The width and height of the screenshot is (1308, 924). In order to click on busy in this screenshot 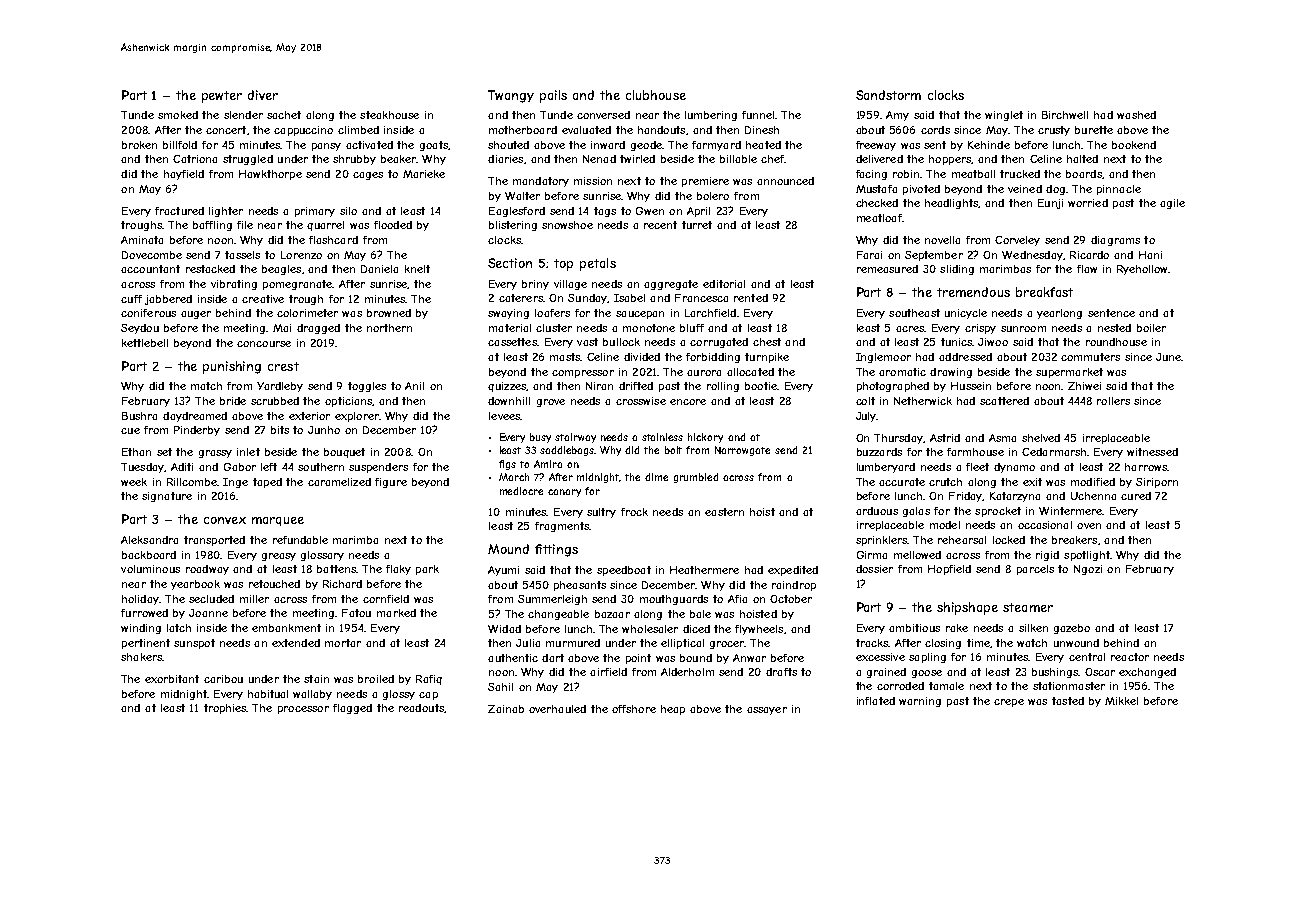, I will do `click(540, 438)`.
